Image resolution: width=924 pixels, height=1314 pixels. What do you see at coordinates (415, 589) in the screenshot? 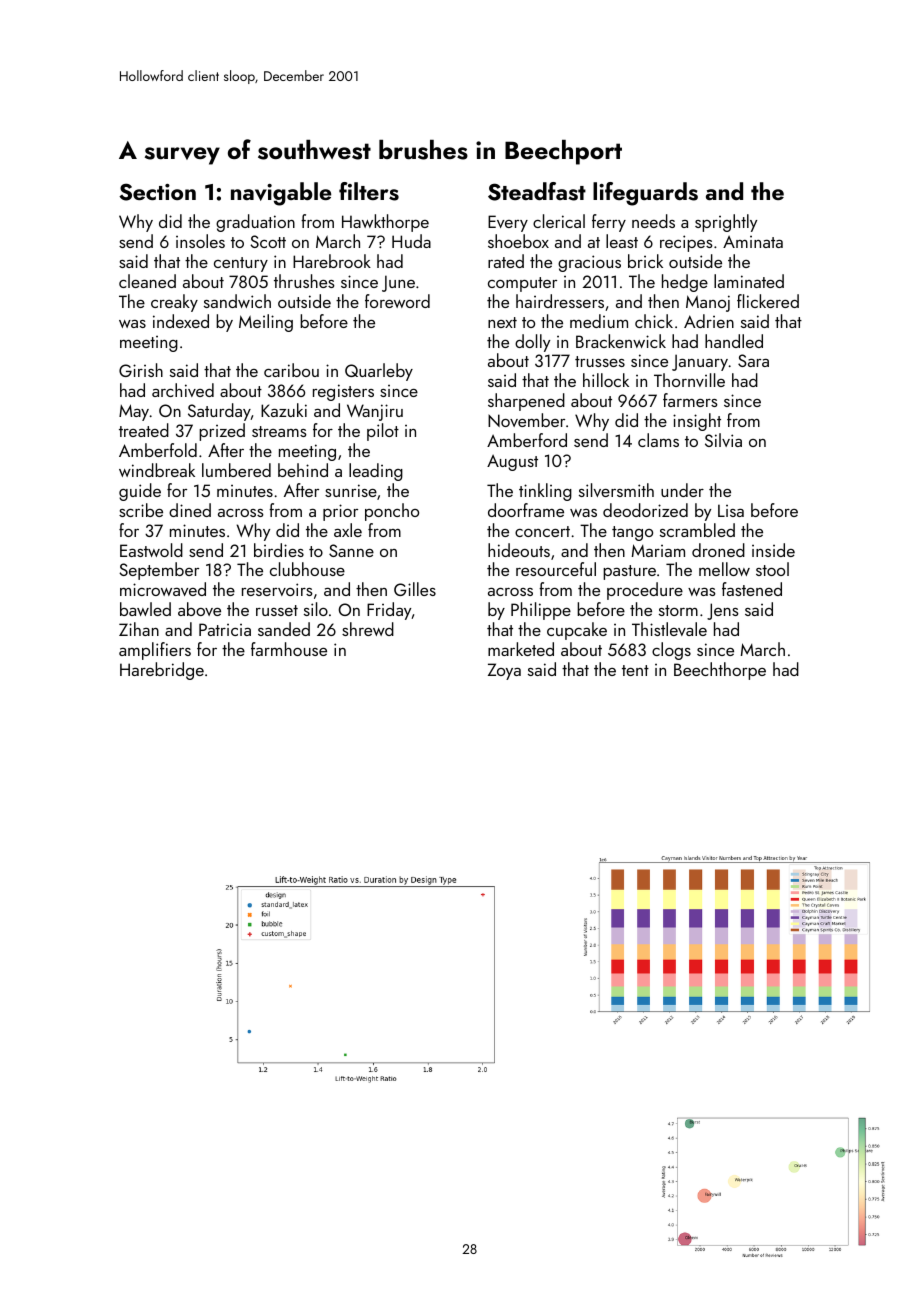
I see `Gilles` at bounding box center [415, 589].
